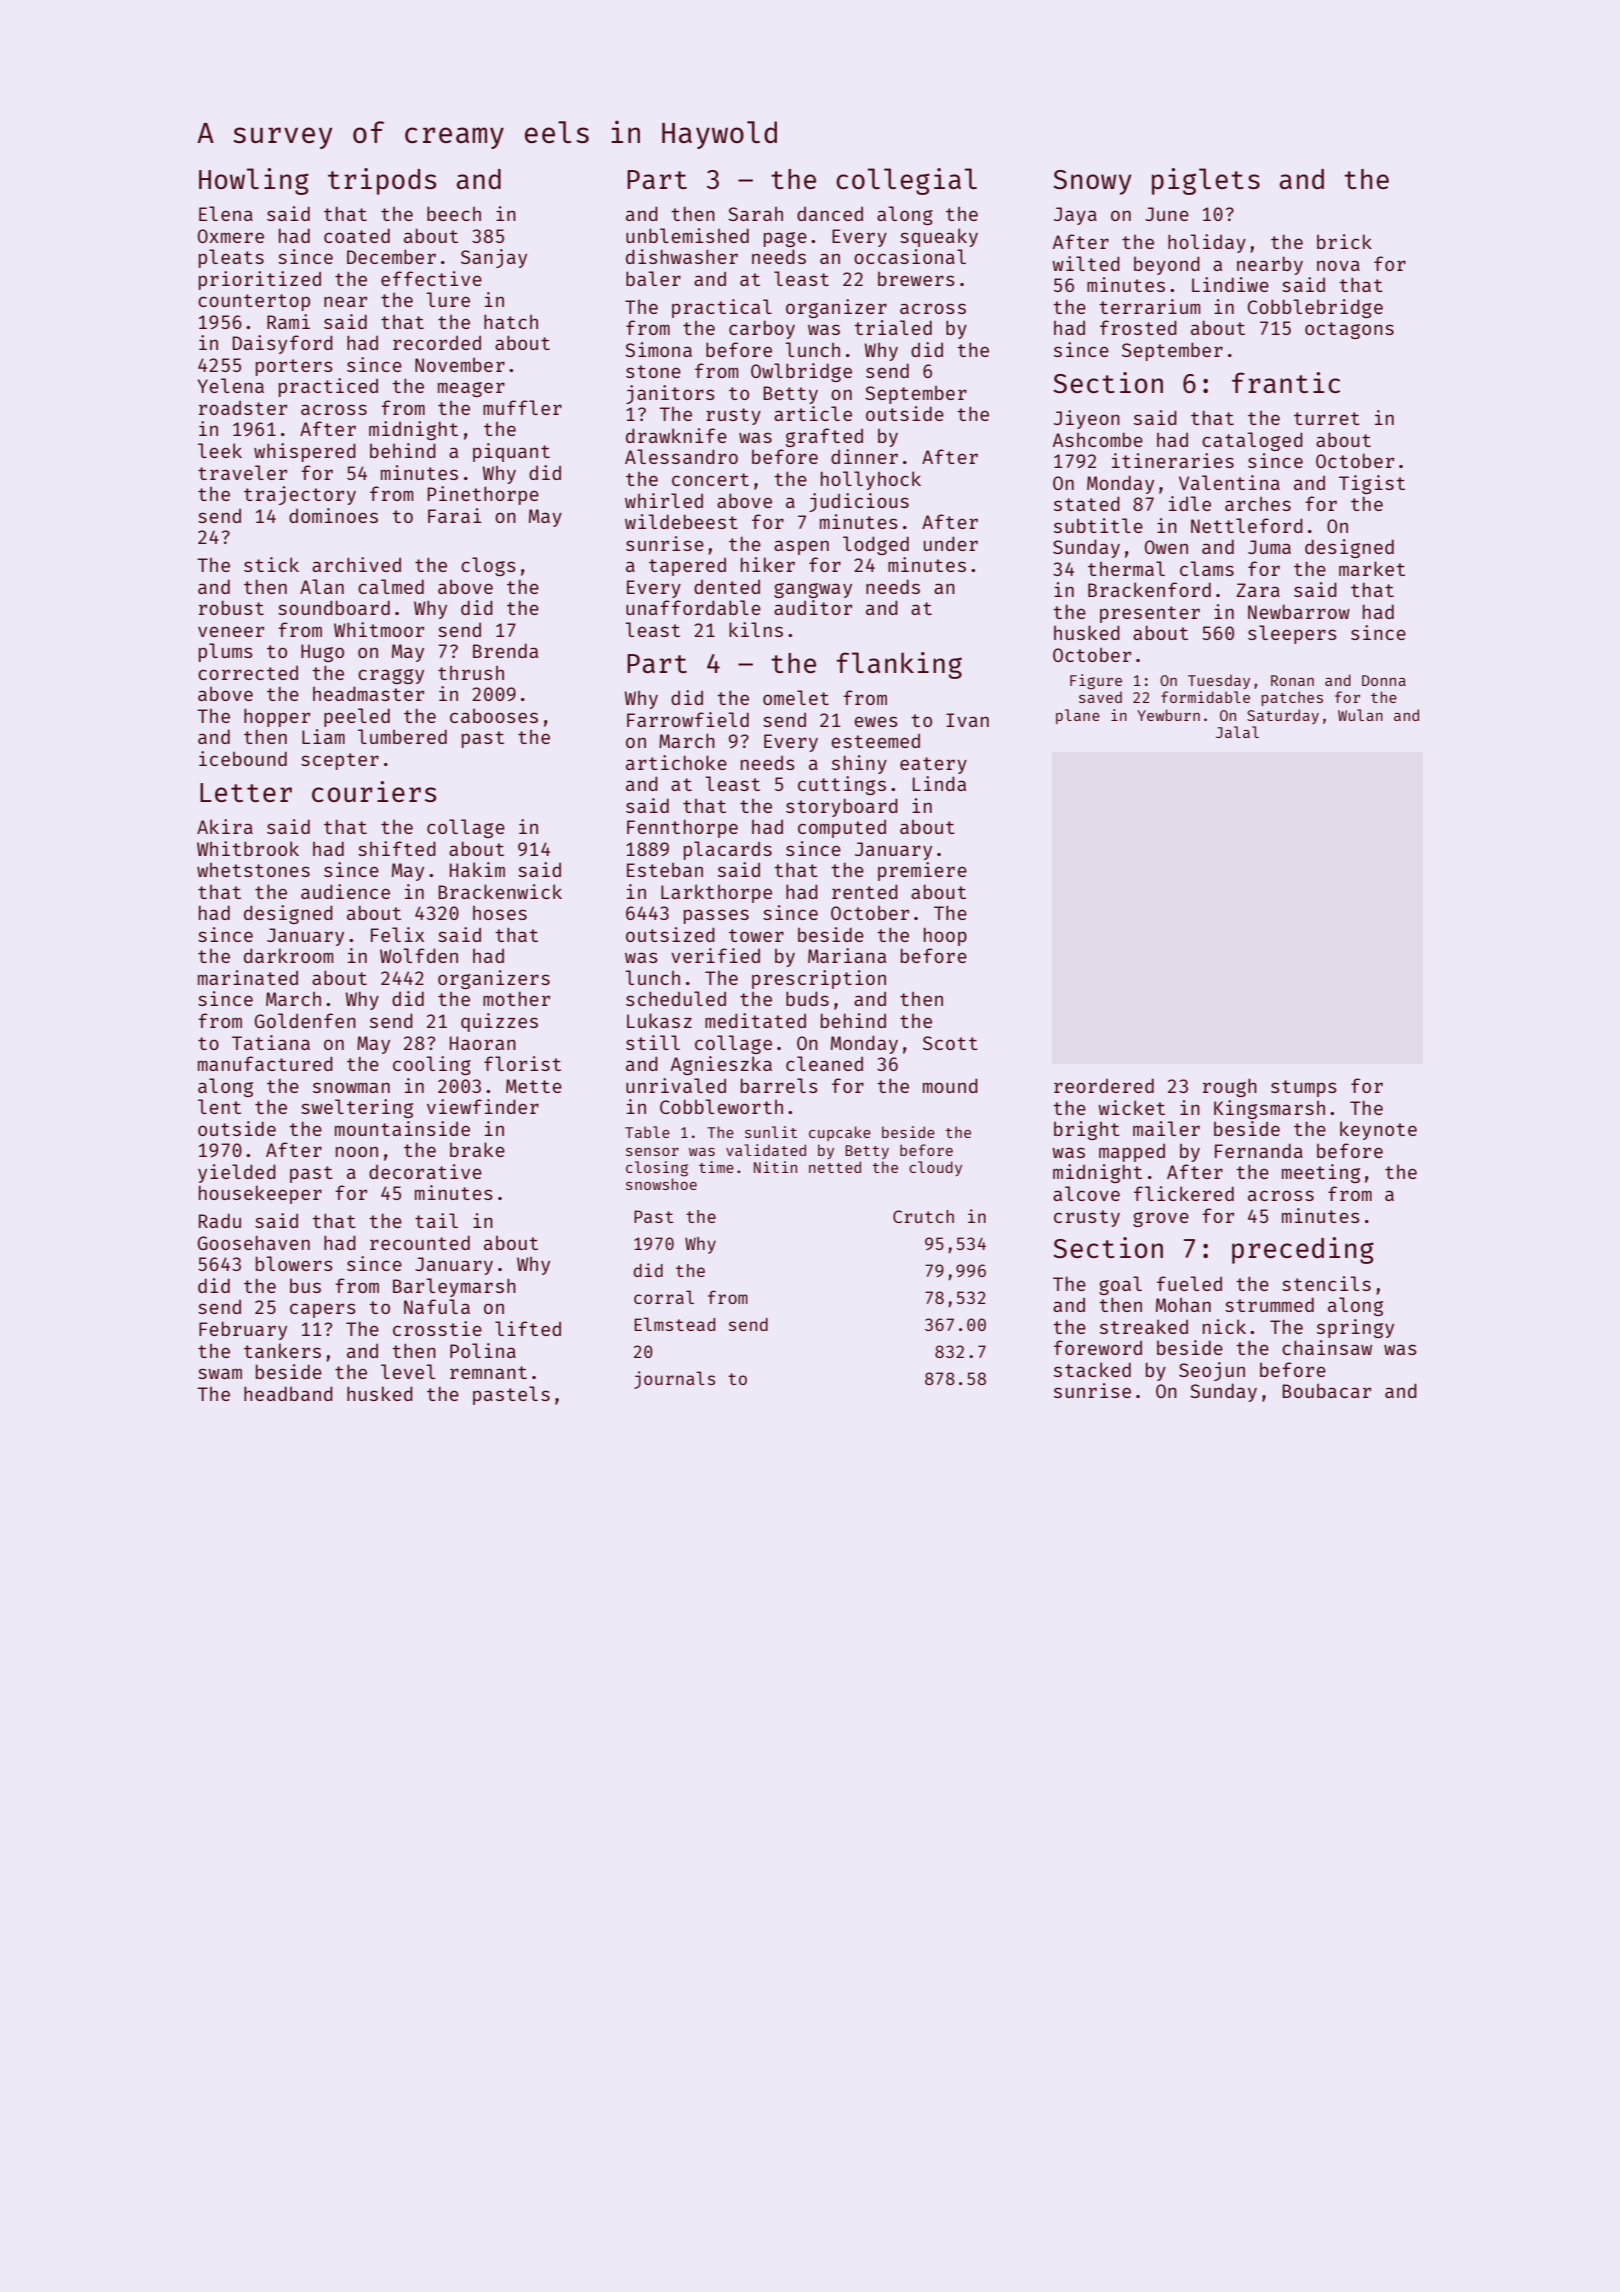 Image resolution: width=1620 pixels, height=2292 pixels. Describe the element at coordinates (1344, 241) in the screenshot. I see `brick` at that location.
